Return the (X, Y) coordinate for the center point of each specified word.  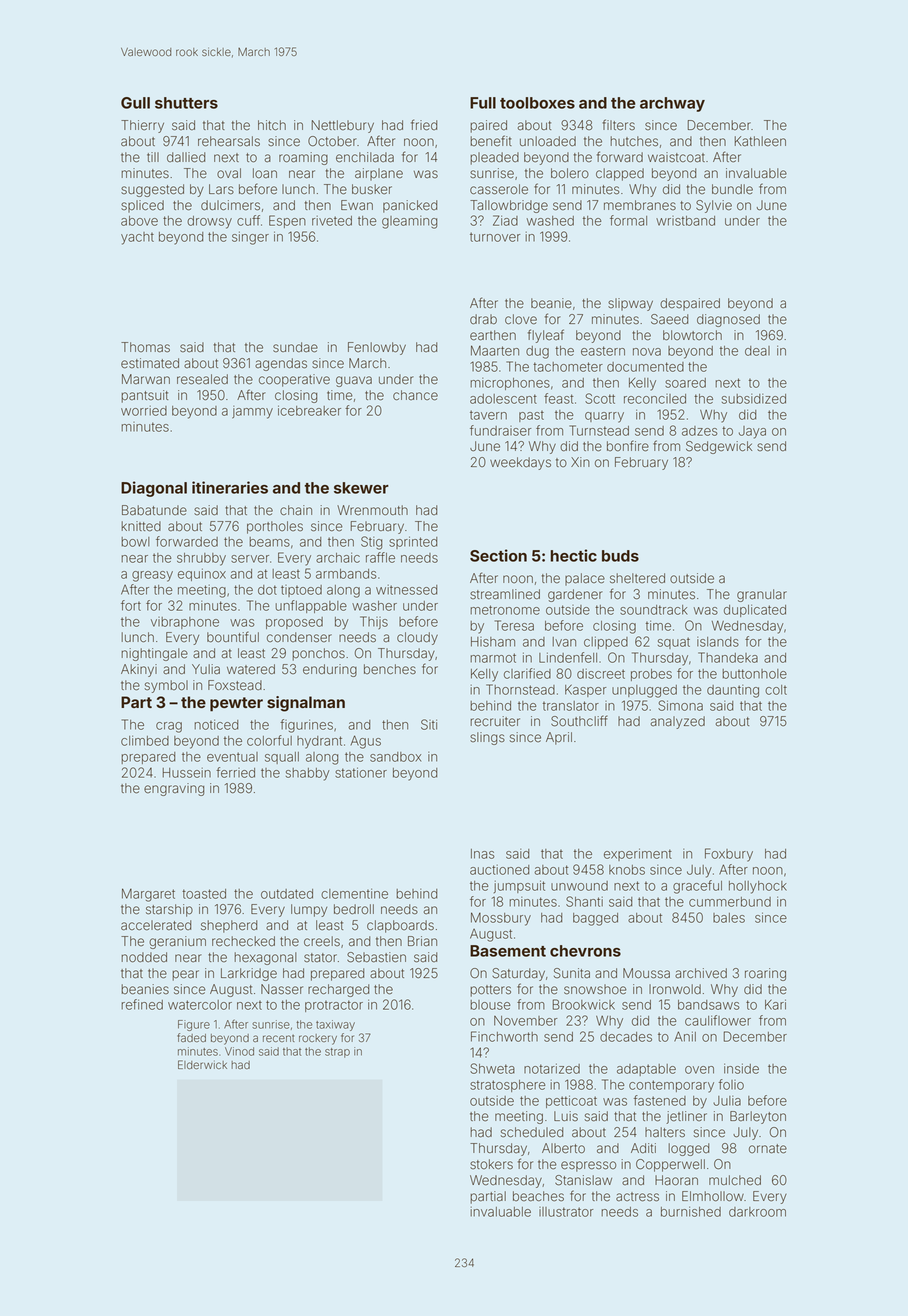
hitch (272, 125)
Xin (580, 462)
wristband (685, 221)
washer (374, 606)
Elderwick (202, 1064)
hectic (573, 555)
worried (144, 411)
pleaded (494, 158)
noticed (216, 724)
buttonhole (755, 674)
